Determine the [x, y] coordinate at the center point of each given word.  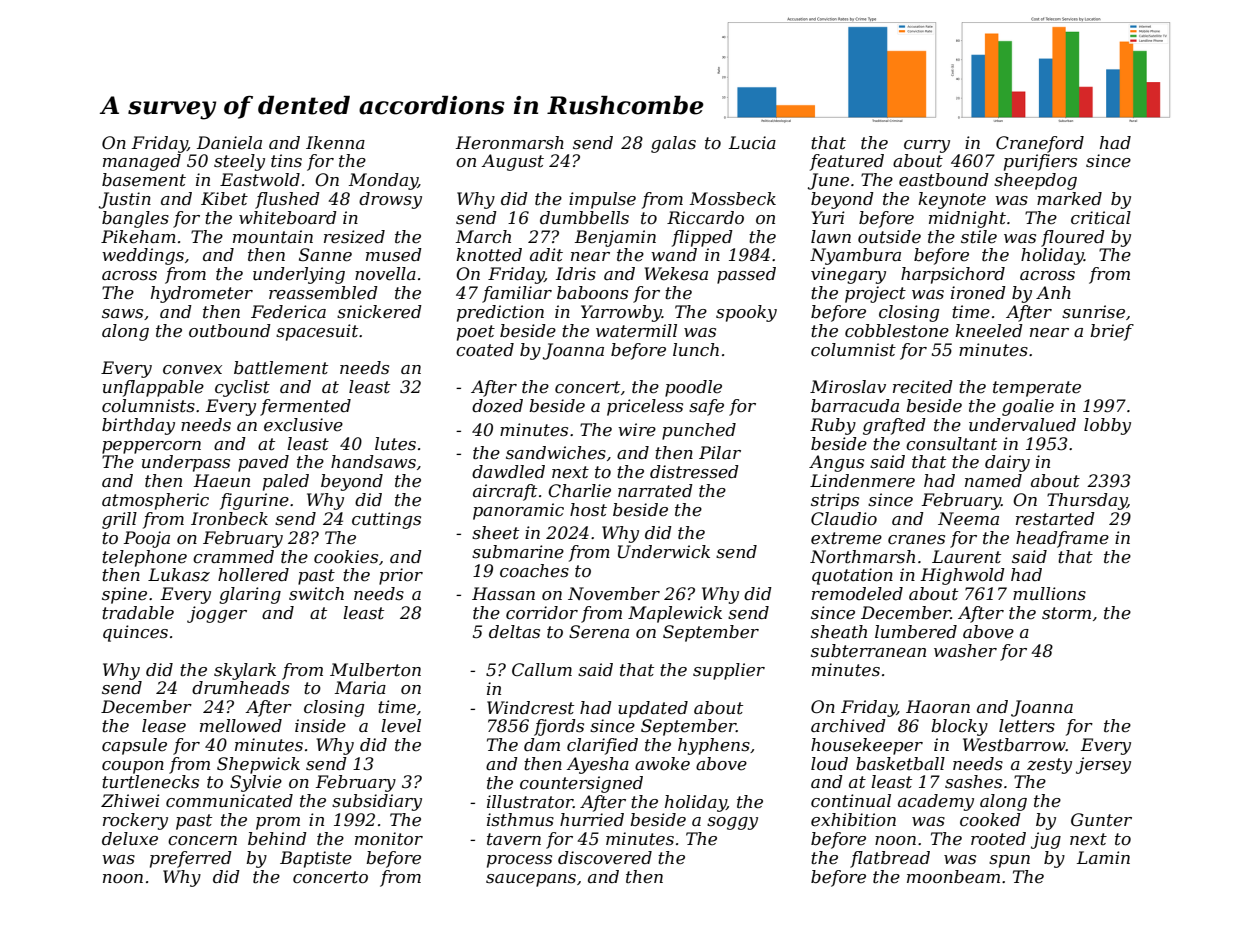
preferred [191, 859]
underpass [186, 463]
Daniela [229, 143]
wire [637, 430]
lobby [1107, 426]
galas [673, 144]
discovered [605, 858]
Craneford [1040, 144]
